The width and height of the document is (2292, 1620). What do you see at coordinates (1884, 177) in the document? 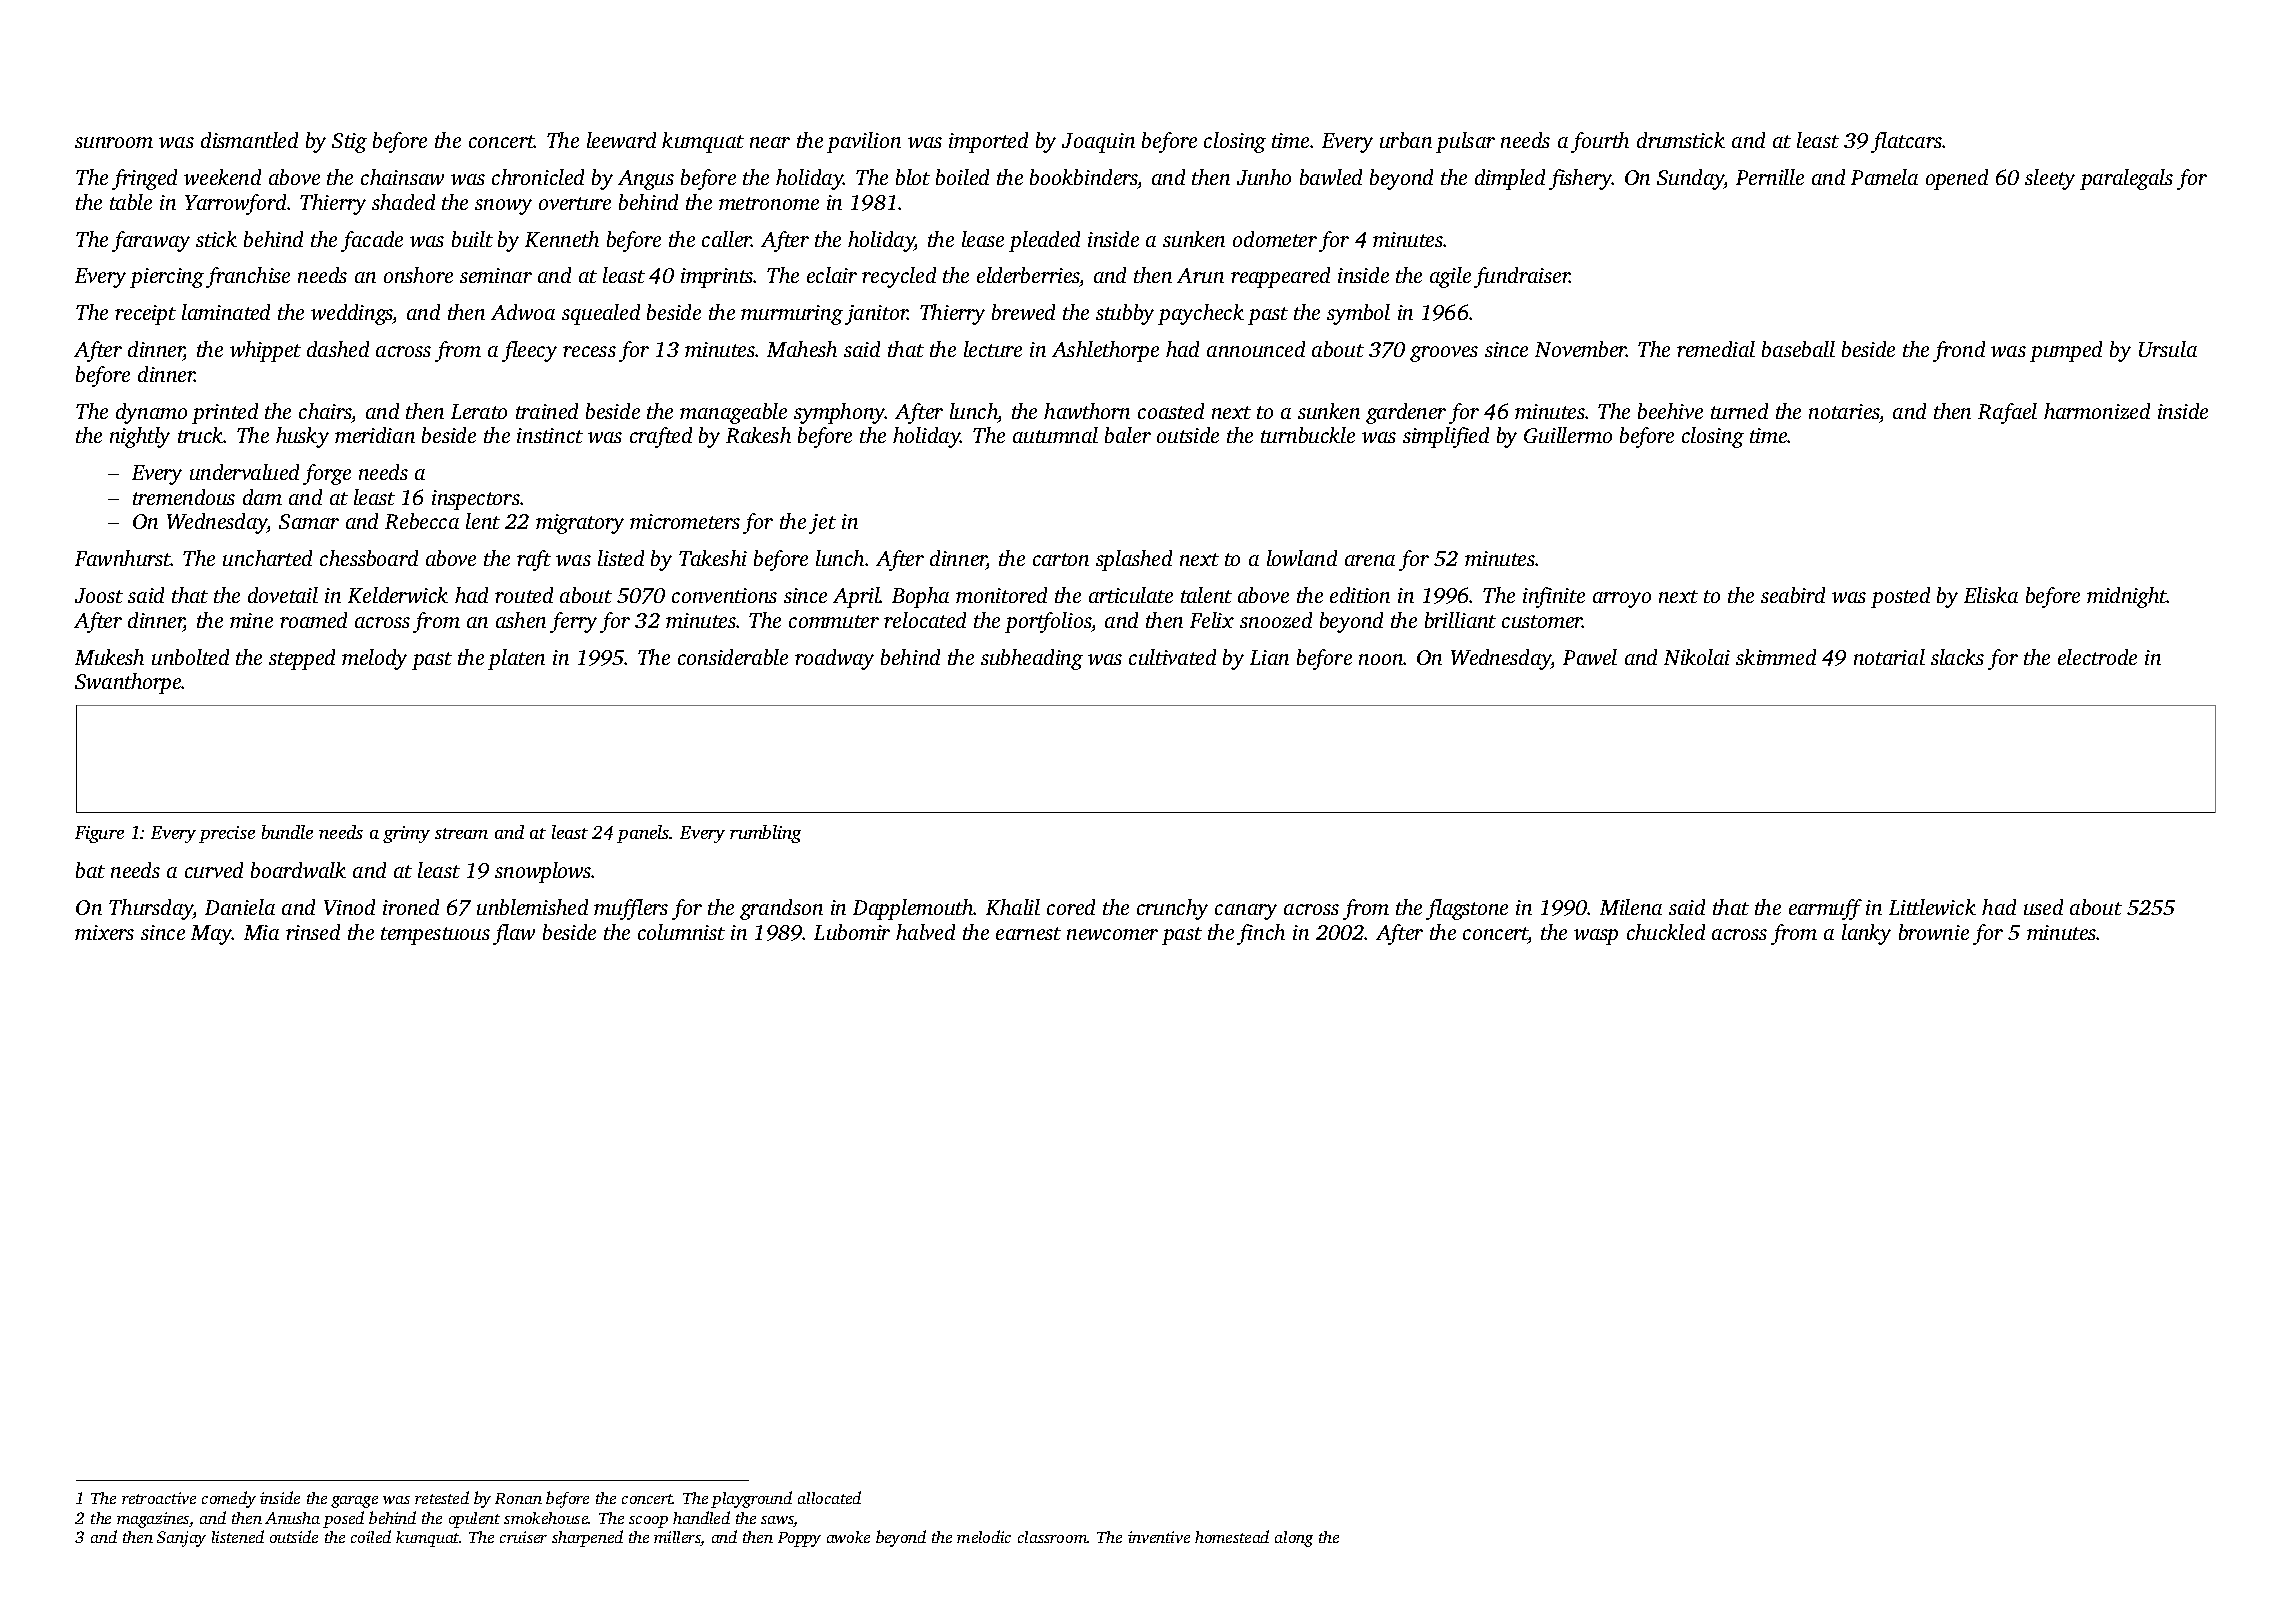
I see `Pamela` at bounding box center [1884, 177].
